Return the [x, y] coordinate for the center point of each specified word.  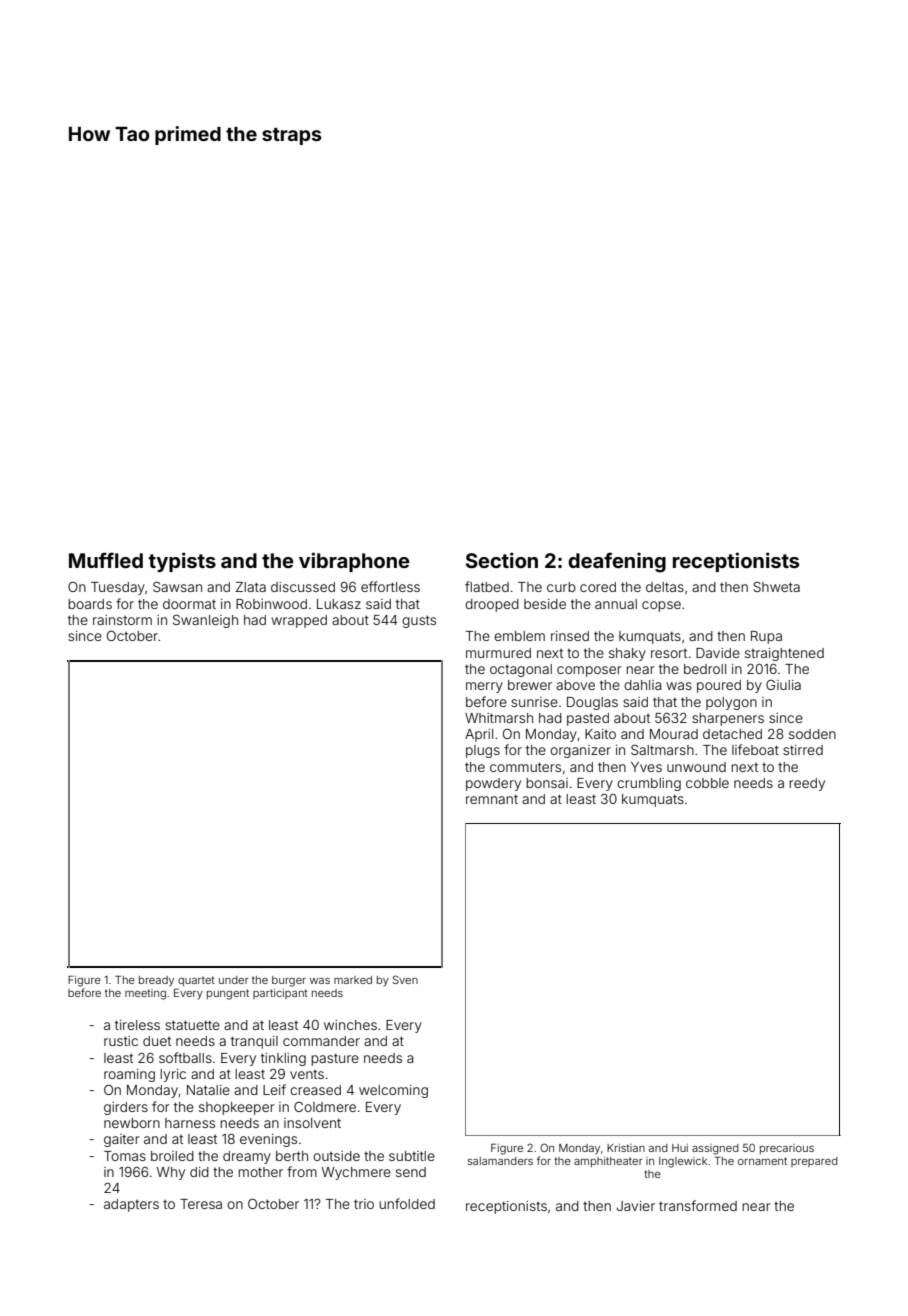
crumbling [649, 784]
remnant [492, 799]
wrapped [299, 621]
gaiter [122, 1140]
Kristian [626, 1148]
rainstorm [122, 620]
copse [661, 606]
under [234, 980]
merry [484, 687]
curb [561, 587]
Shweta [776, 586]
